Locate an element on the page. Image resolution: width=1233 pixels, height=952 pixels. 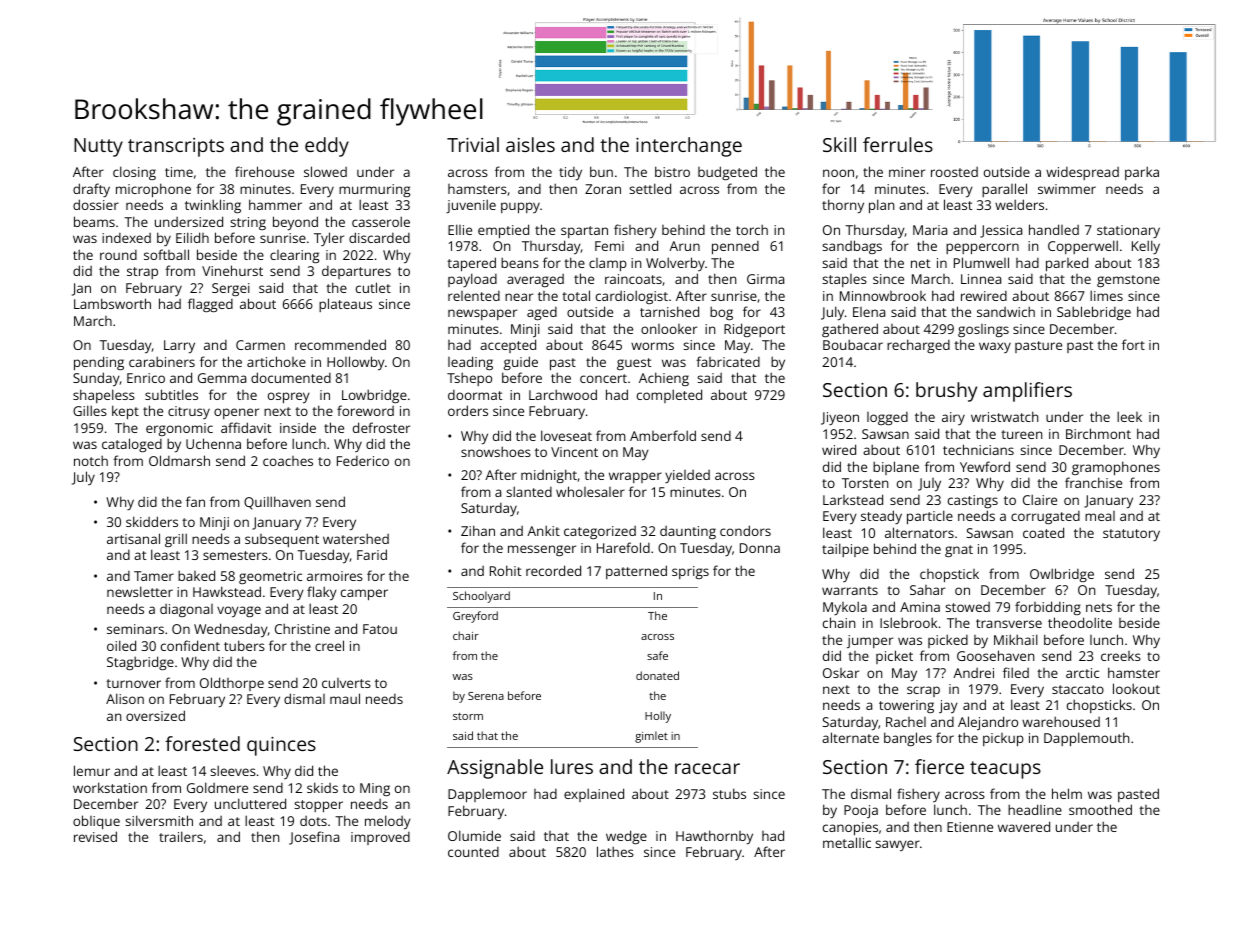
parka is located at coordinates (1142, 173).
